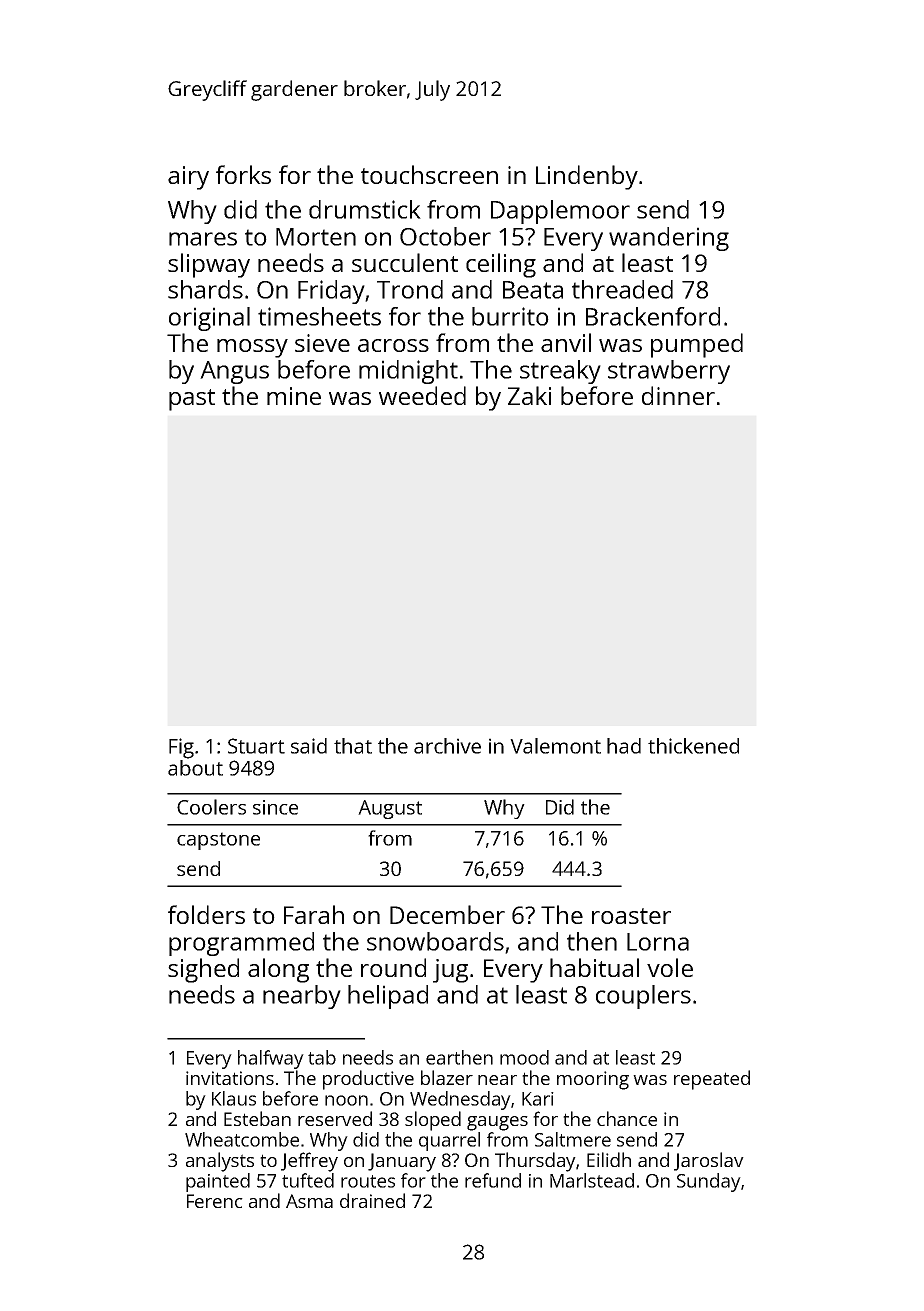  What do you see at coordinates (678, 395) in the page?
I see `dinner` at bounding box center [678, 395].
